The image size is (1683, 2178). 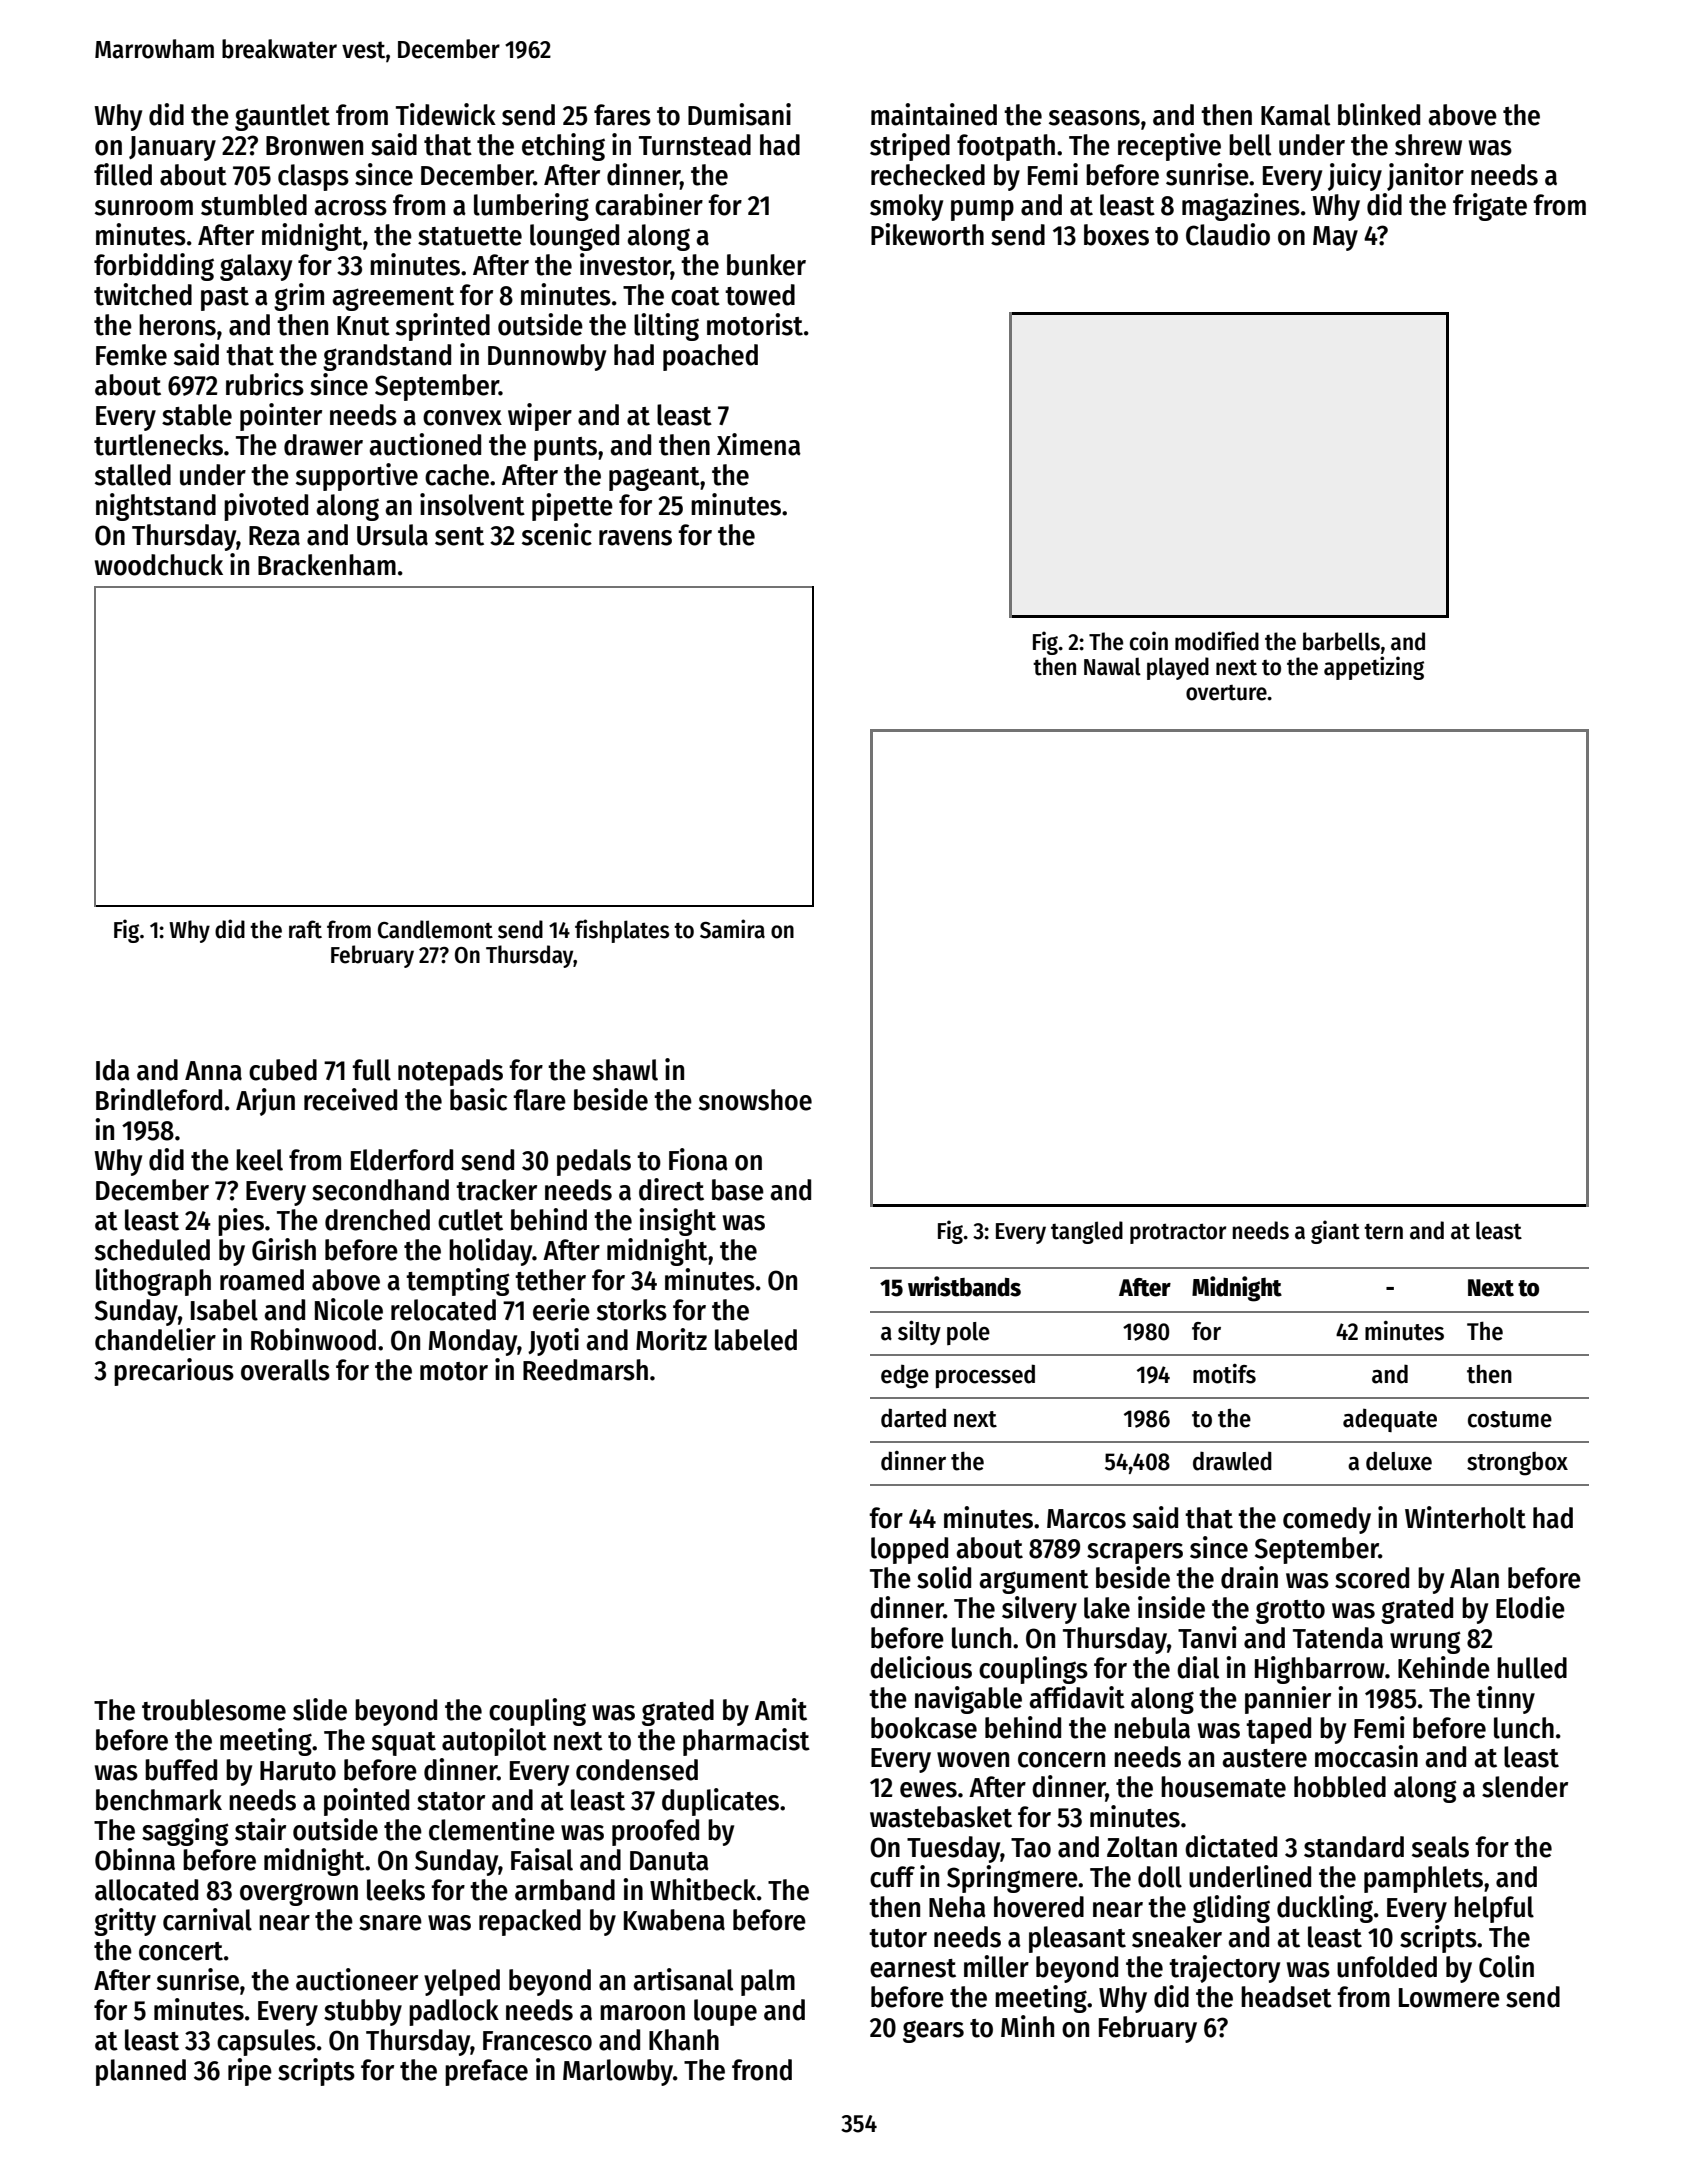 I want to click on seasons, so click(x=1094, y=118).
